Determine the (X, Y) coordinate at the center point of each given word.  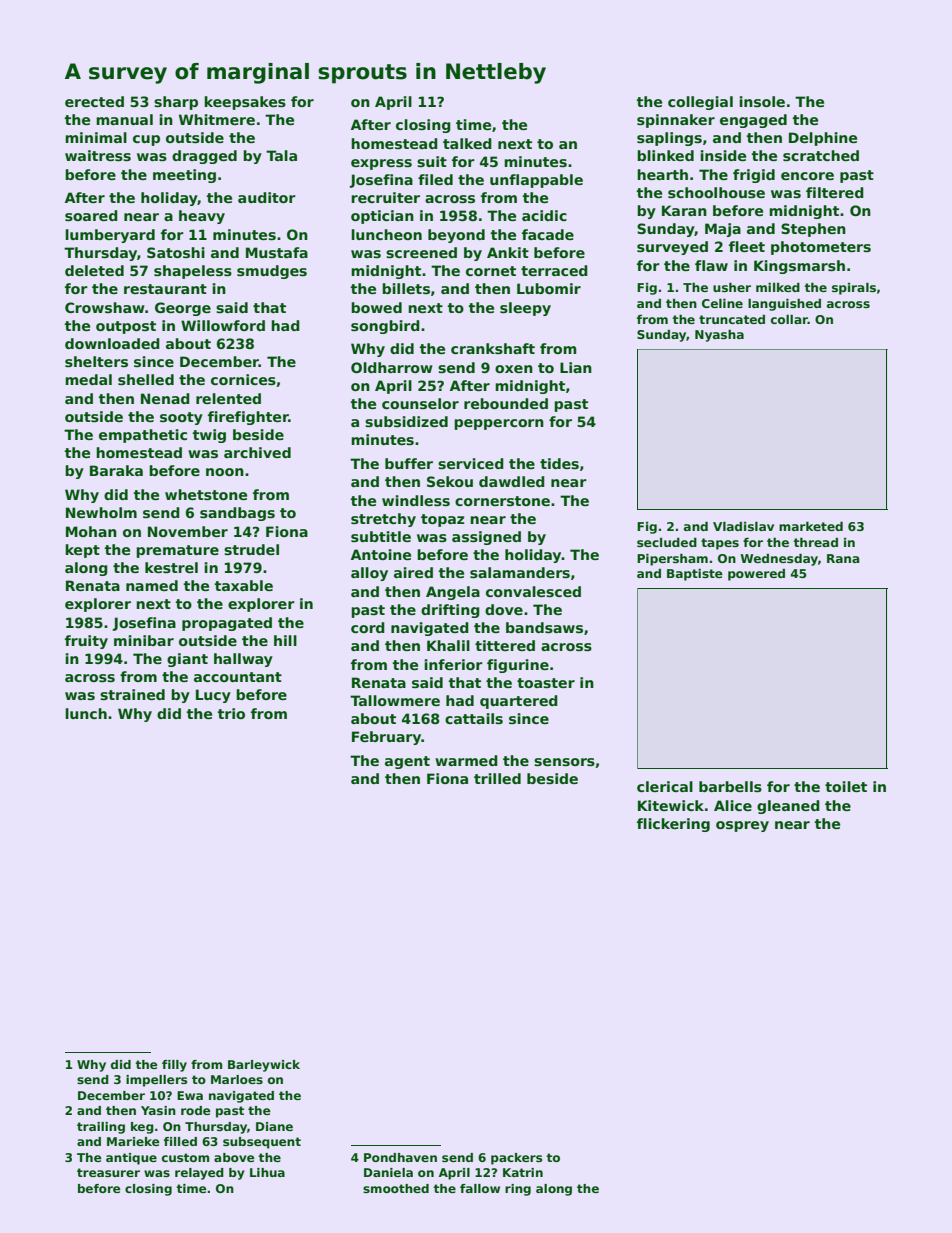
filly (174, 1066)
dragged (204, 157)
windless (416, 500)
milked (778, 287)
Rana (843, 558)
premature (177, 551)
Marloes (237, 1079)
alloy (369, 574)
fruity (86, 642)
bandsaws (544, 627)
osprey (742, 826)
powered (756, 575)
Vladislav (743, 526)
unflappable (536, 181)
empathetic (143, 436)
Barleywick (264, 1066)
